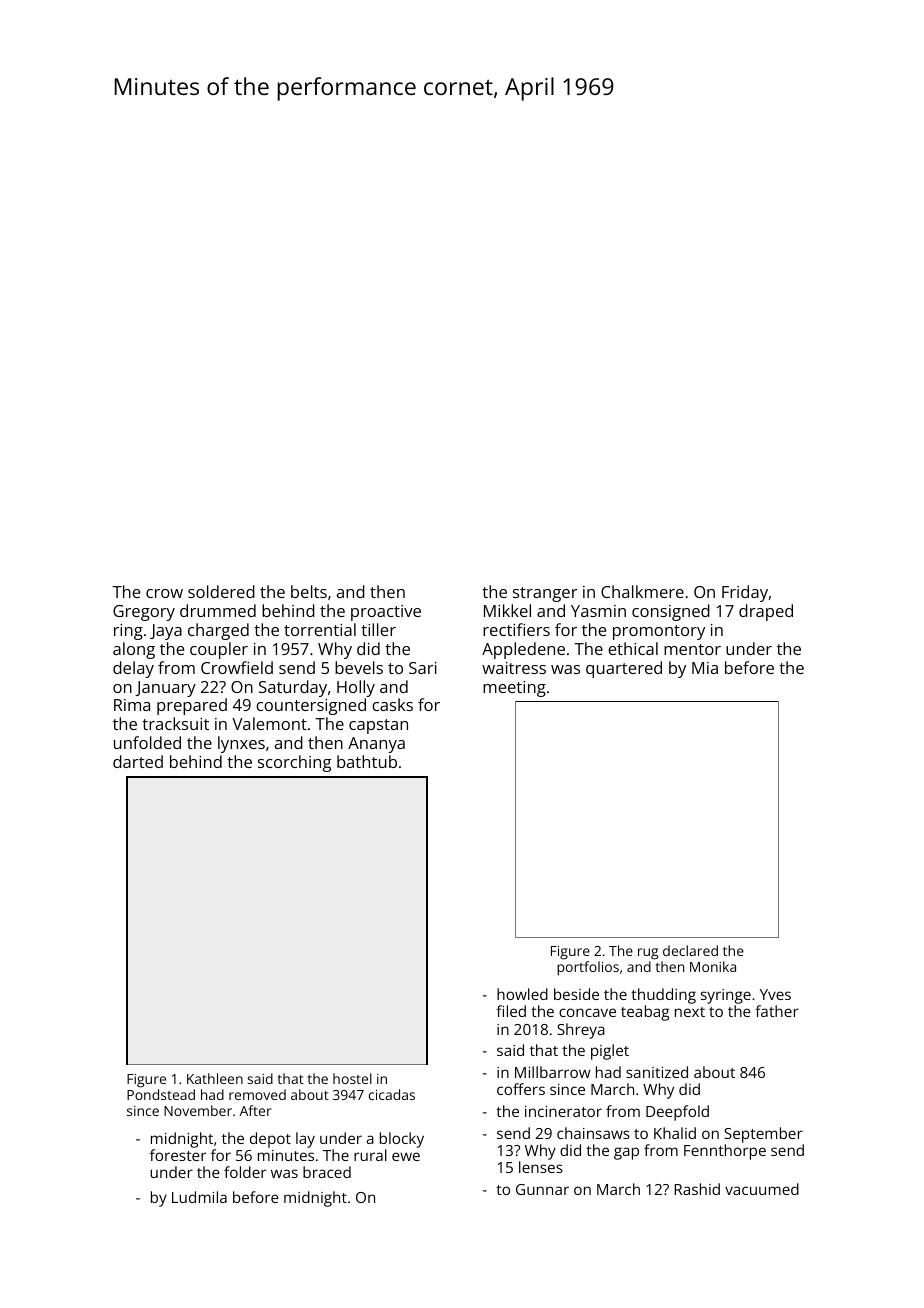  I want to click on Mia, so click(705, 668).
